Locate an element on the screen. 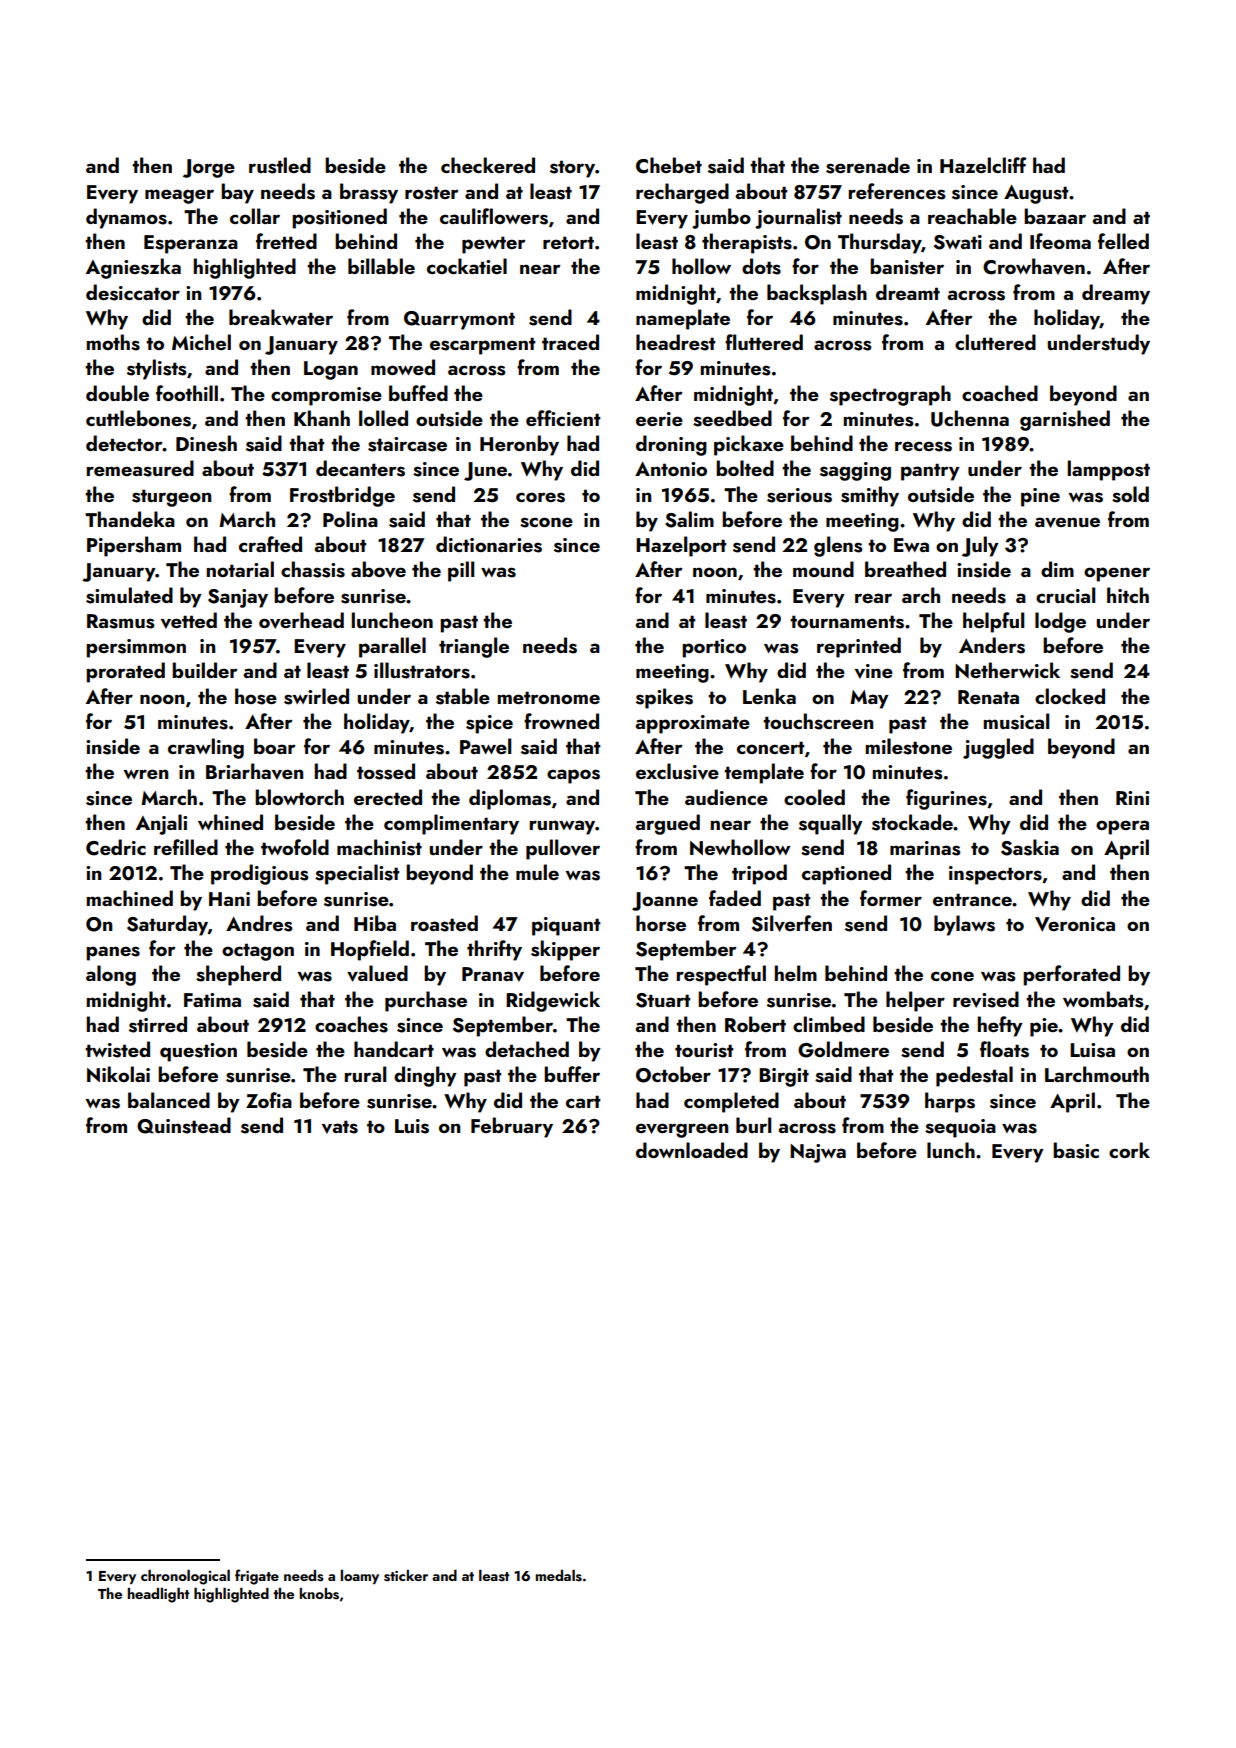  Quinstead is located at coordinates (184, 1125).
